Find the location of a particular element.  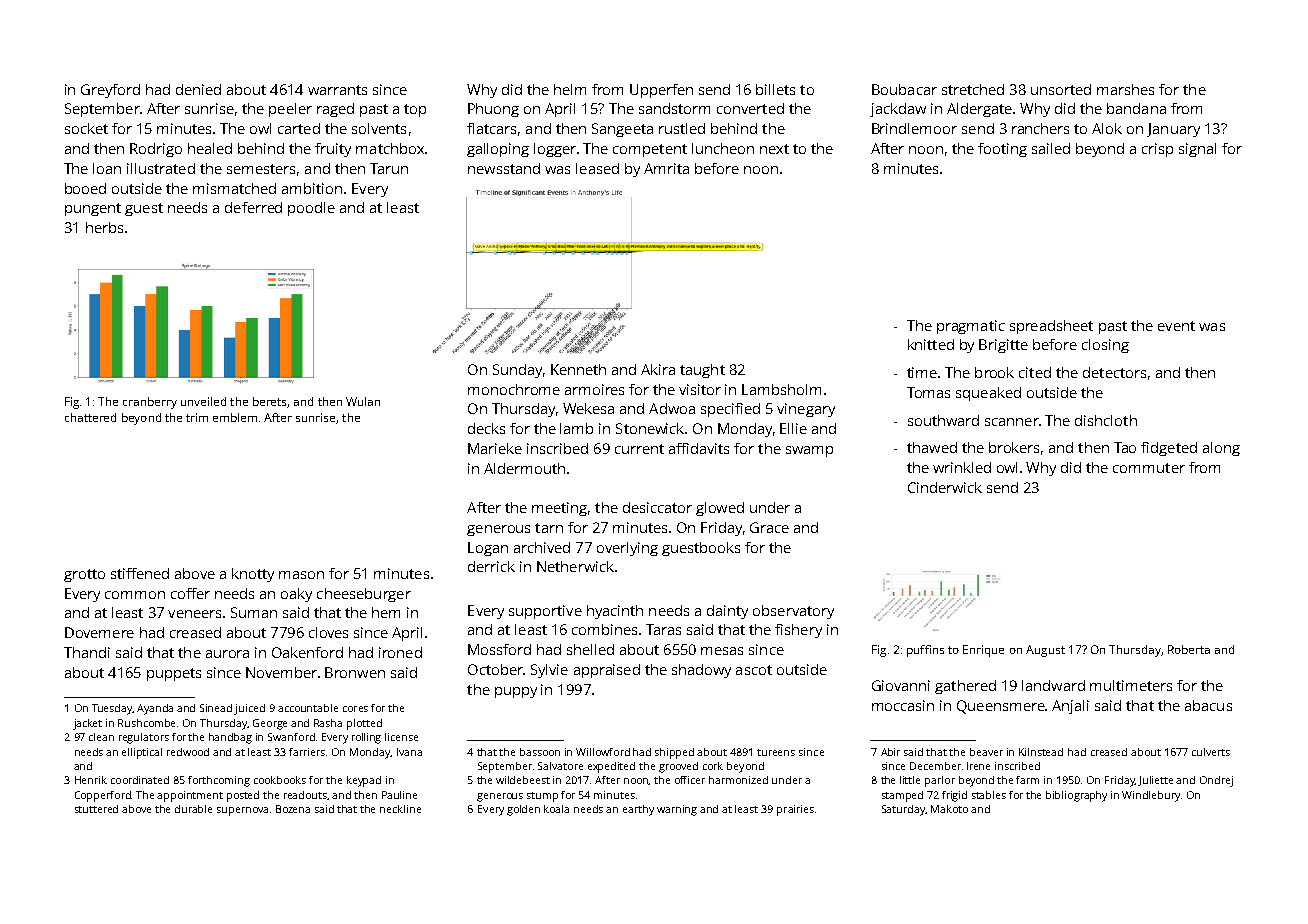

glowed is located at coordinates (720, 509).
